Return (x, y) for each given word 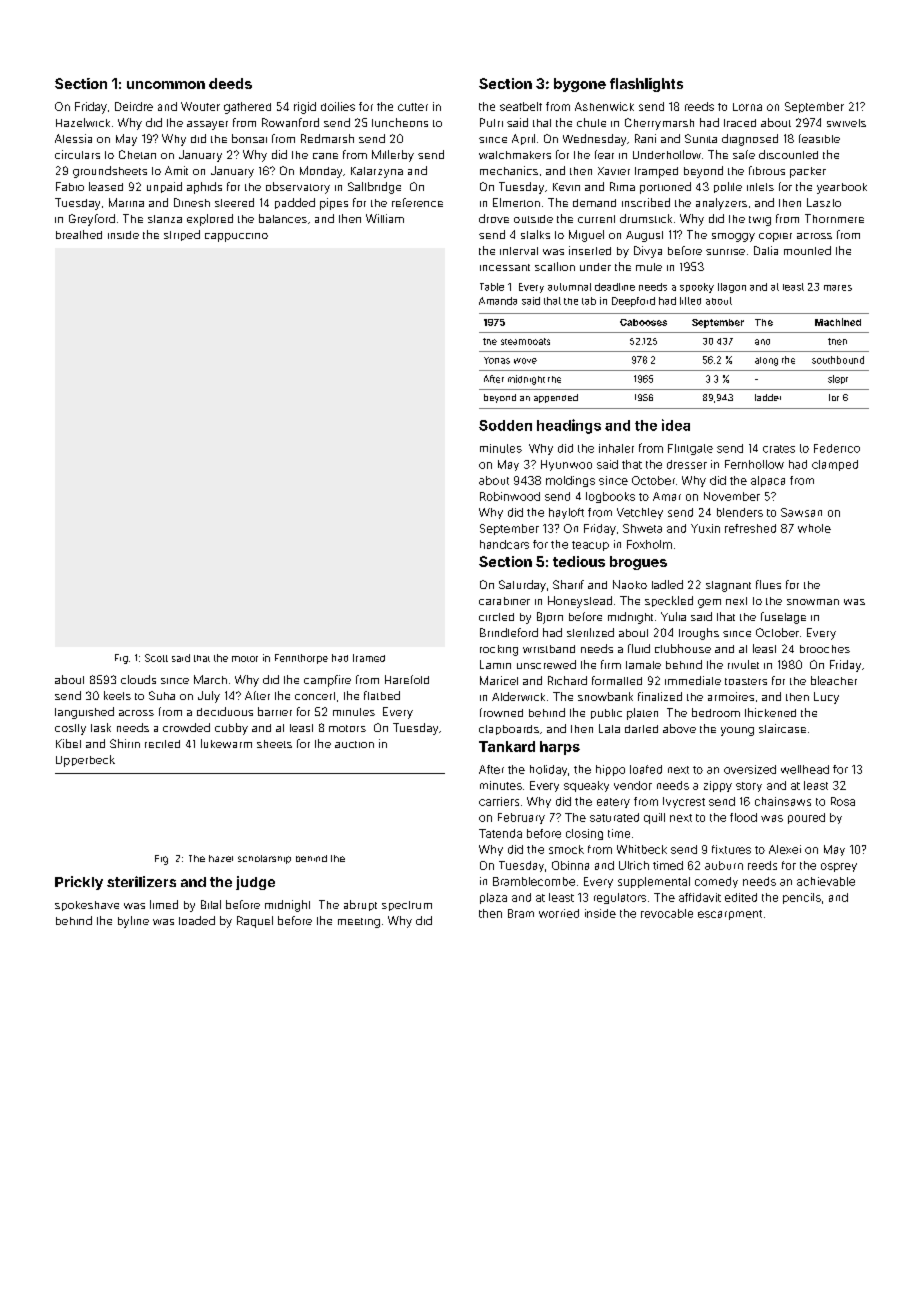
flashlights (646, 85)
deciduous (225, 711)
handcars (504, 544)
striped (182, 235)
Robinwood (510, 496)
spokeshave (87, 906)
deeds (230, 83)
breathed (79, 234)
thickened (770, 712)
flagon (732, 288)
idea (676, 425)
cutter (413, 107)
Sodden (505, 425)
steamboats (525, 341)
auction (354, 744)
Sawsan (801, 512)
